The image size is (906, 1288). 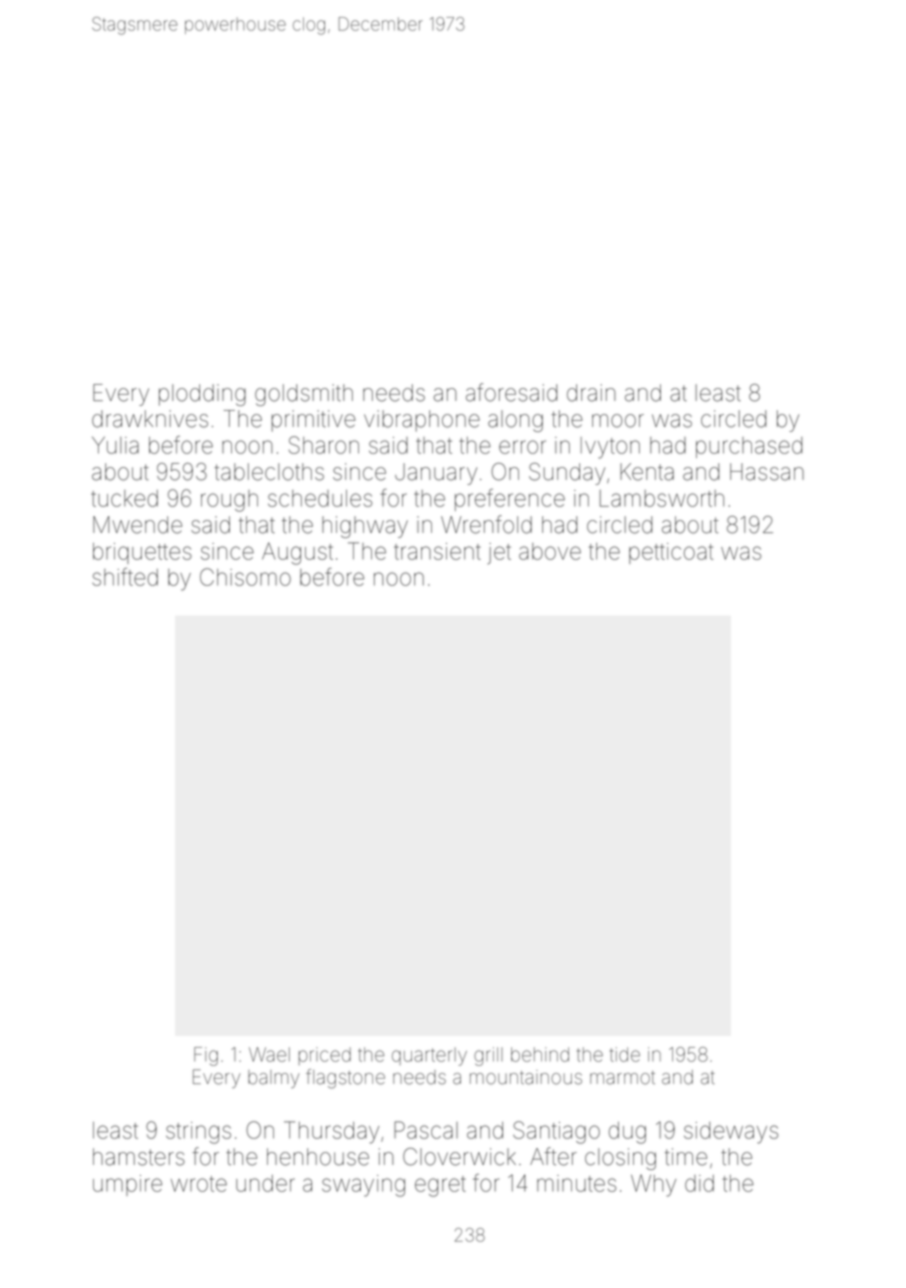 What do you see at coordinates (671, 553) in the document?
I see `petticoat` at bounding box center [671, 553].
